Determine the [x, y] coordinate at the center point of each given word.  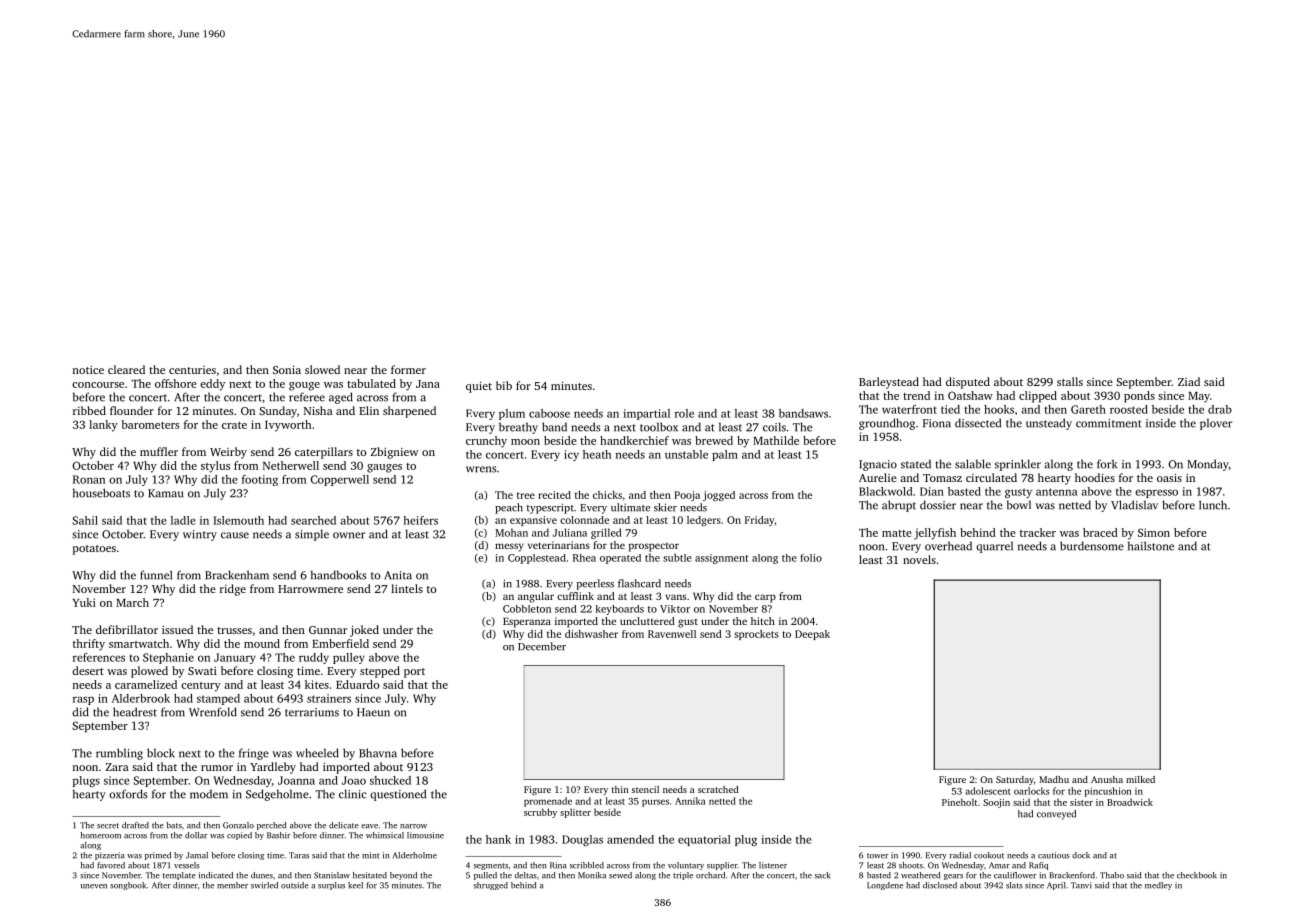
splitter [575, 813]
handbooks [338, 575]
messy [509, 547]
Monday [1208, 465]
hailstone [1151, 546]
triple [683, 876]
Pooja [687, 496]
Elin [369, 410]
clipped [1038, 397]
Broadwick [1130, 802]
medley [1158, 886]
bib [504, 385]
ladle [183, 520]
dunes [262, 875]
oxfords [128, 794]
